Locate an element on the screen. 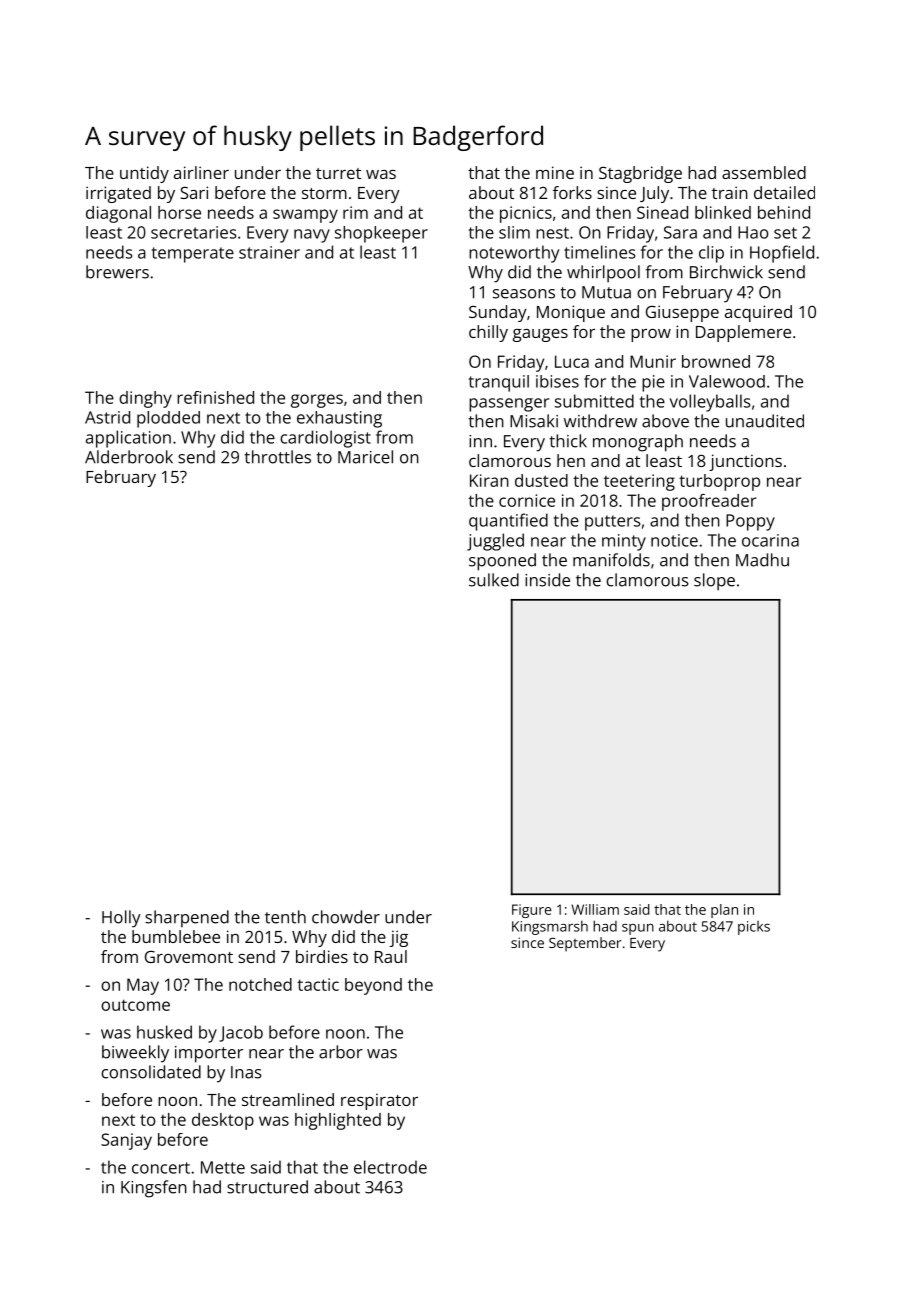  slope is located at coordinates (714, 582).
